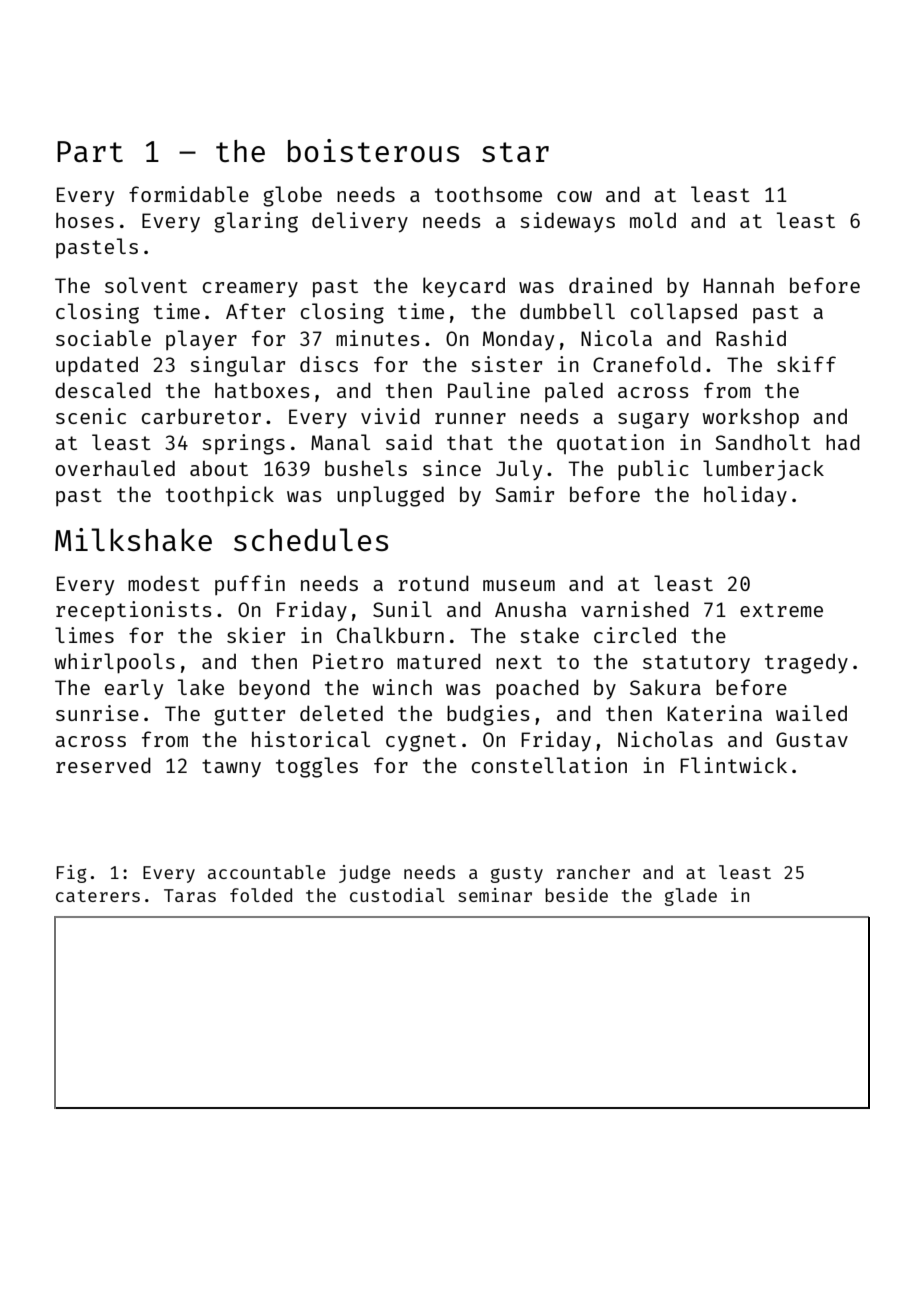 Image resolution: width=924 pixels, height=1314 pixels. I want to click on Part, so click(90, 151).
